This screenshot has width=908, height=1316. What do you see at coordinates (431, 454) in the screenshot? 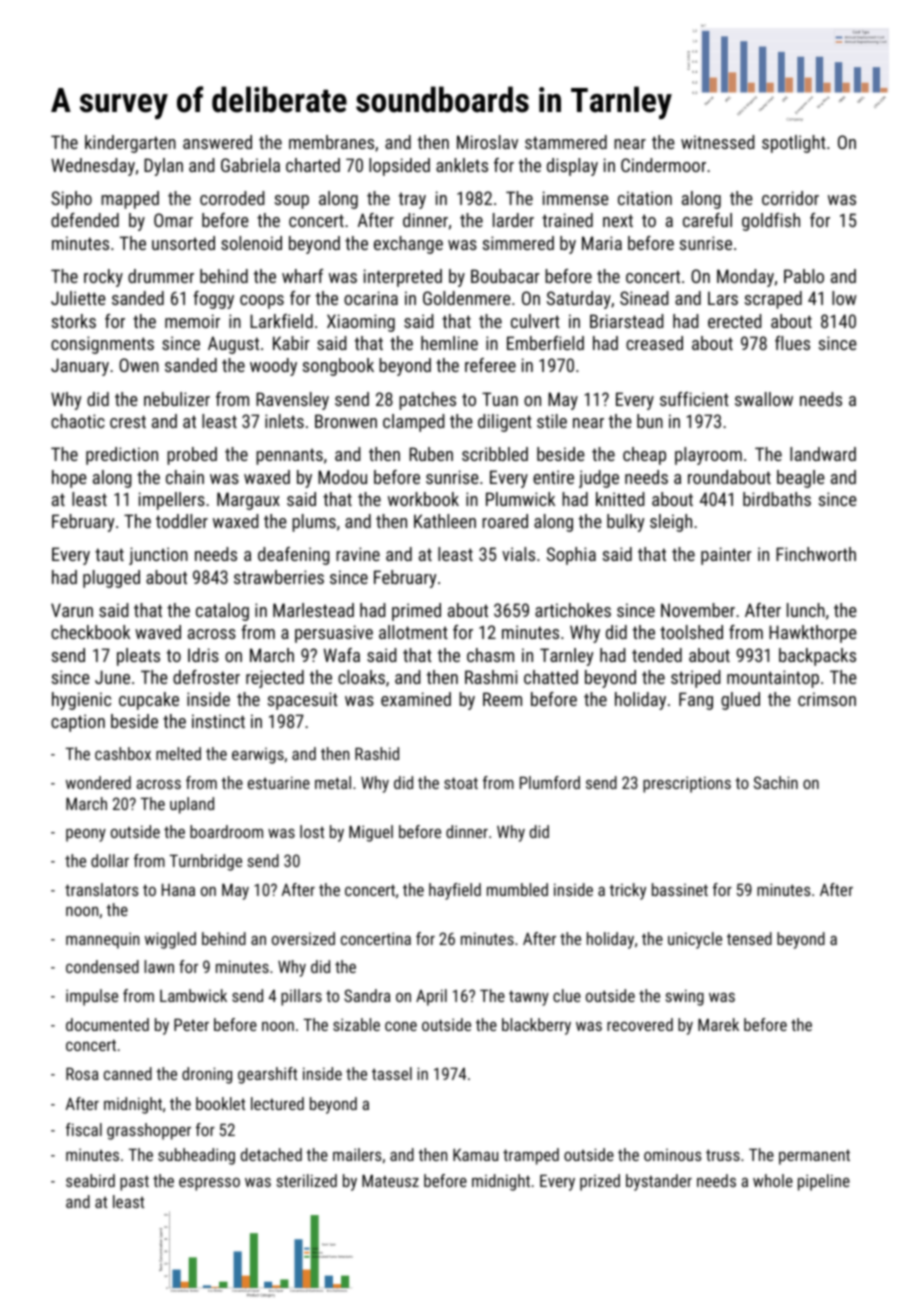
I see `Ruben` at bounding box center [431, 454].
